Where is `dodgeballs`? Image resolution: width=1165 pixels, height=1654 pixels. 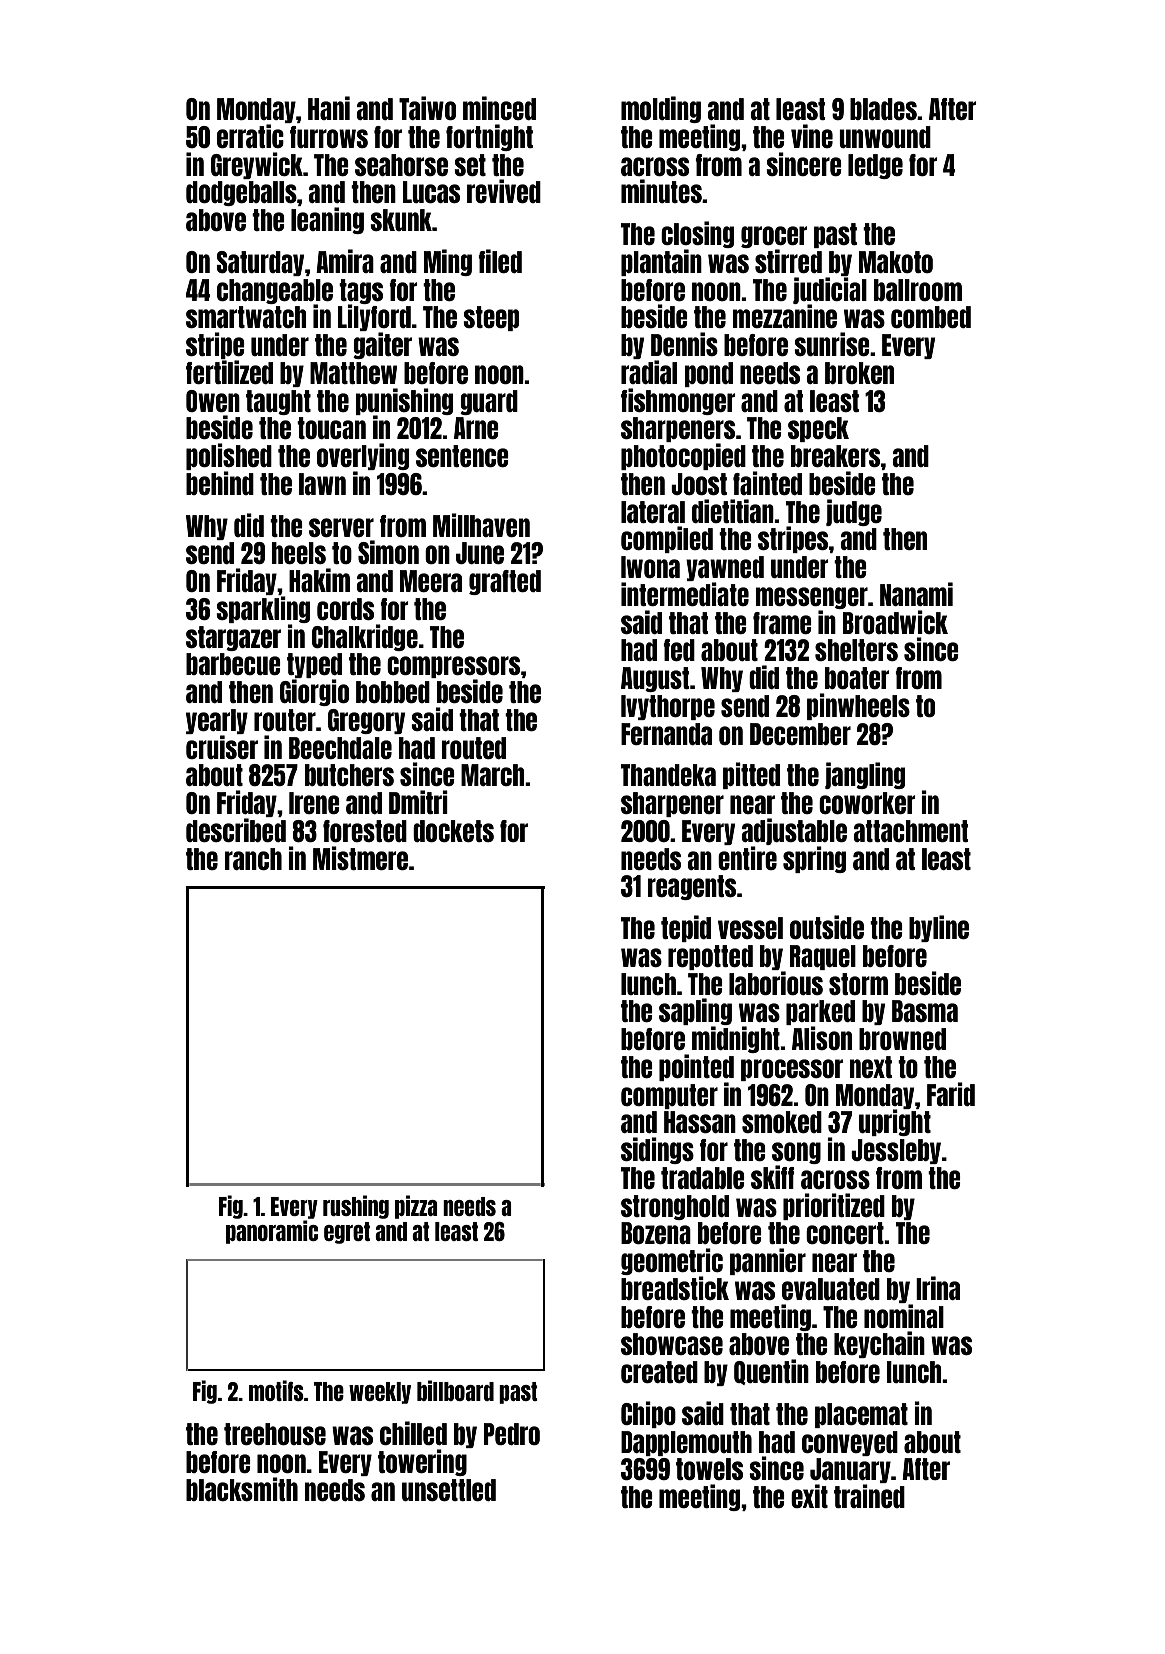
dodgeballs is located at coordinates (241, 193).
